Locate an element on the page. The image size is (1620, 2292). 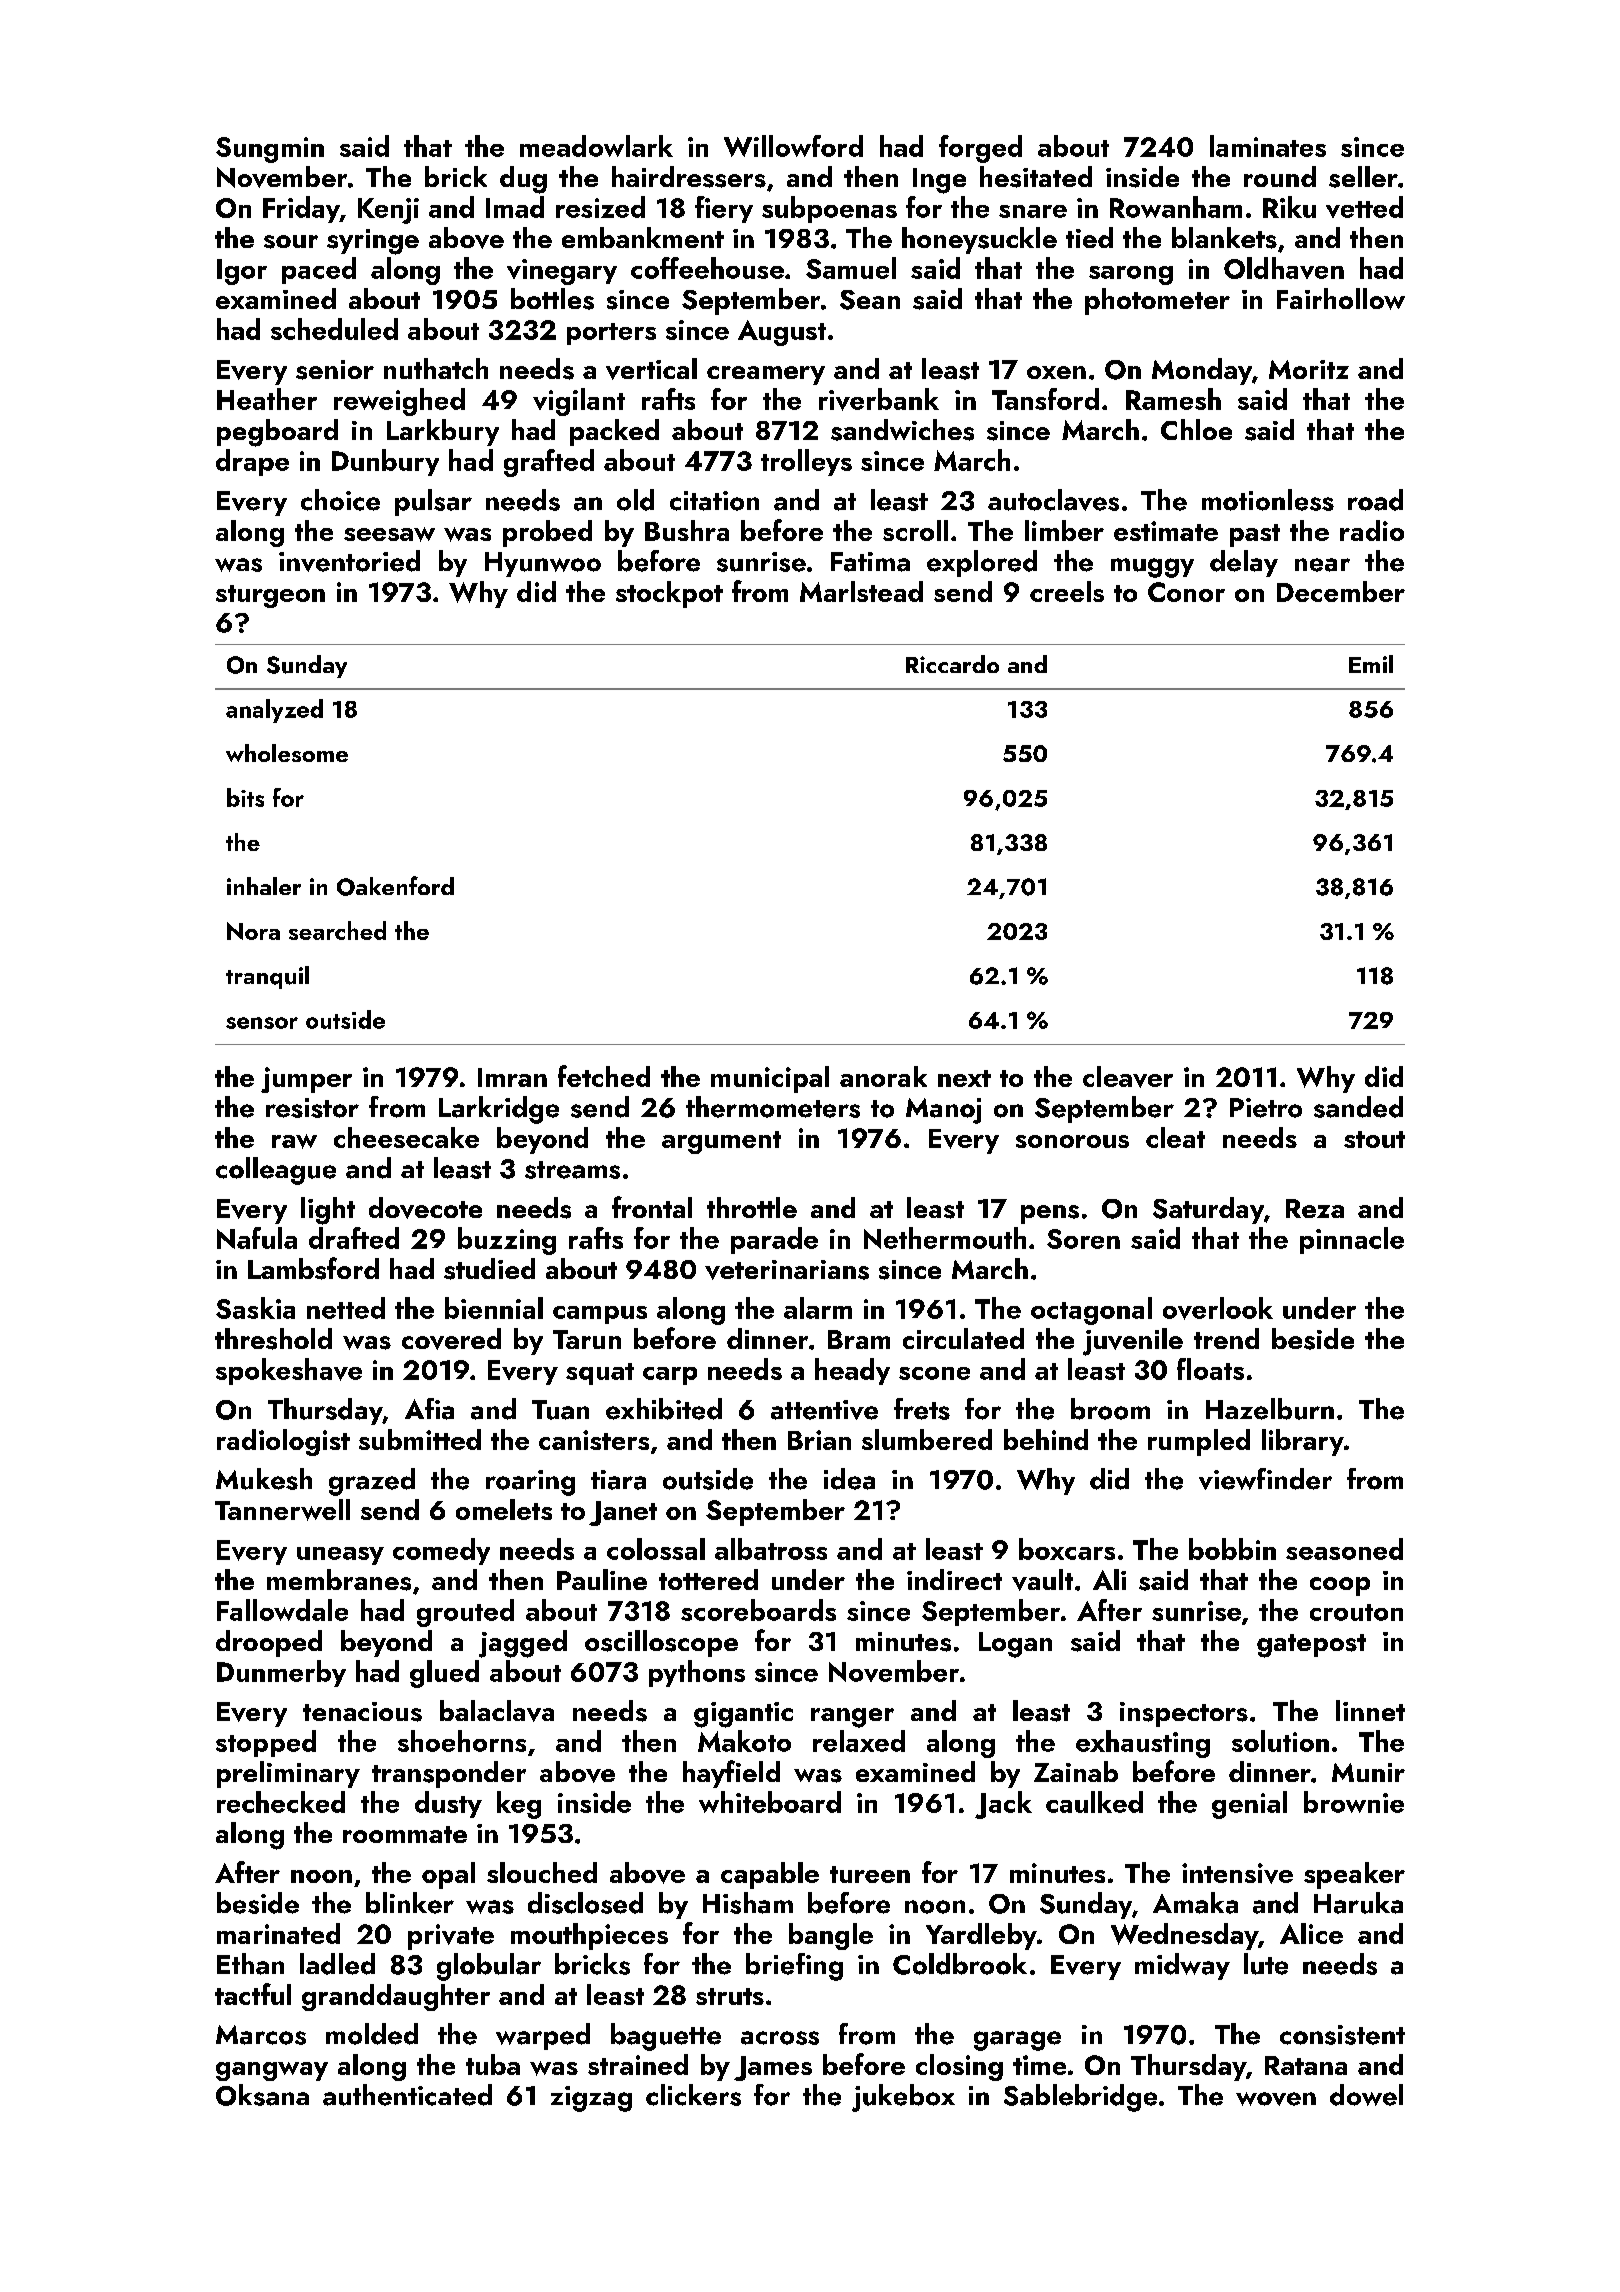
Oldhaven is located at coordinates (1284, 268).
